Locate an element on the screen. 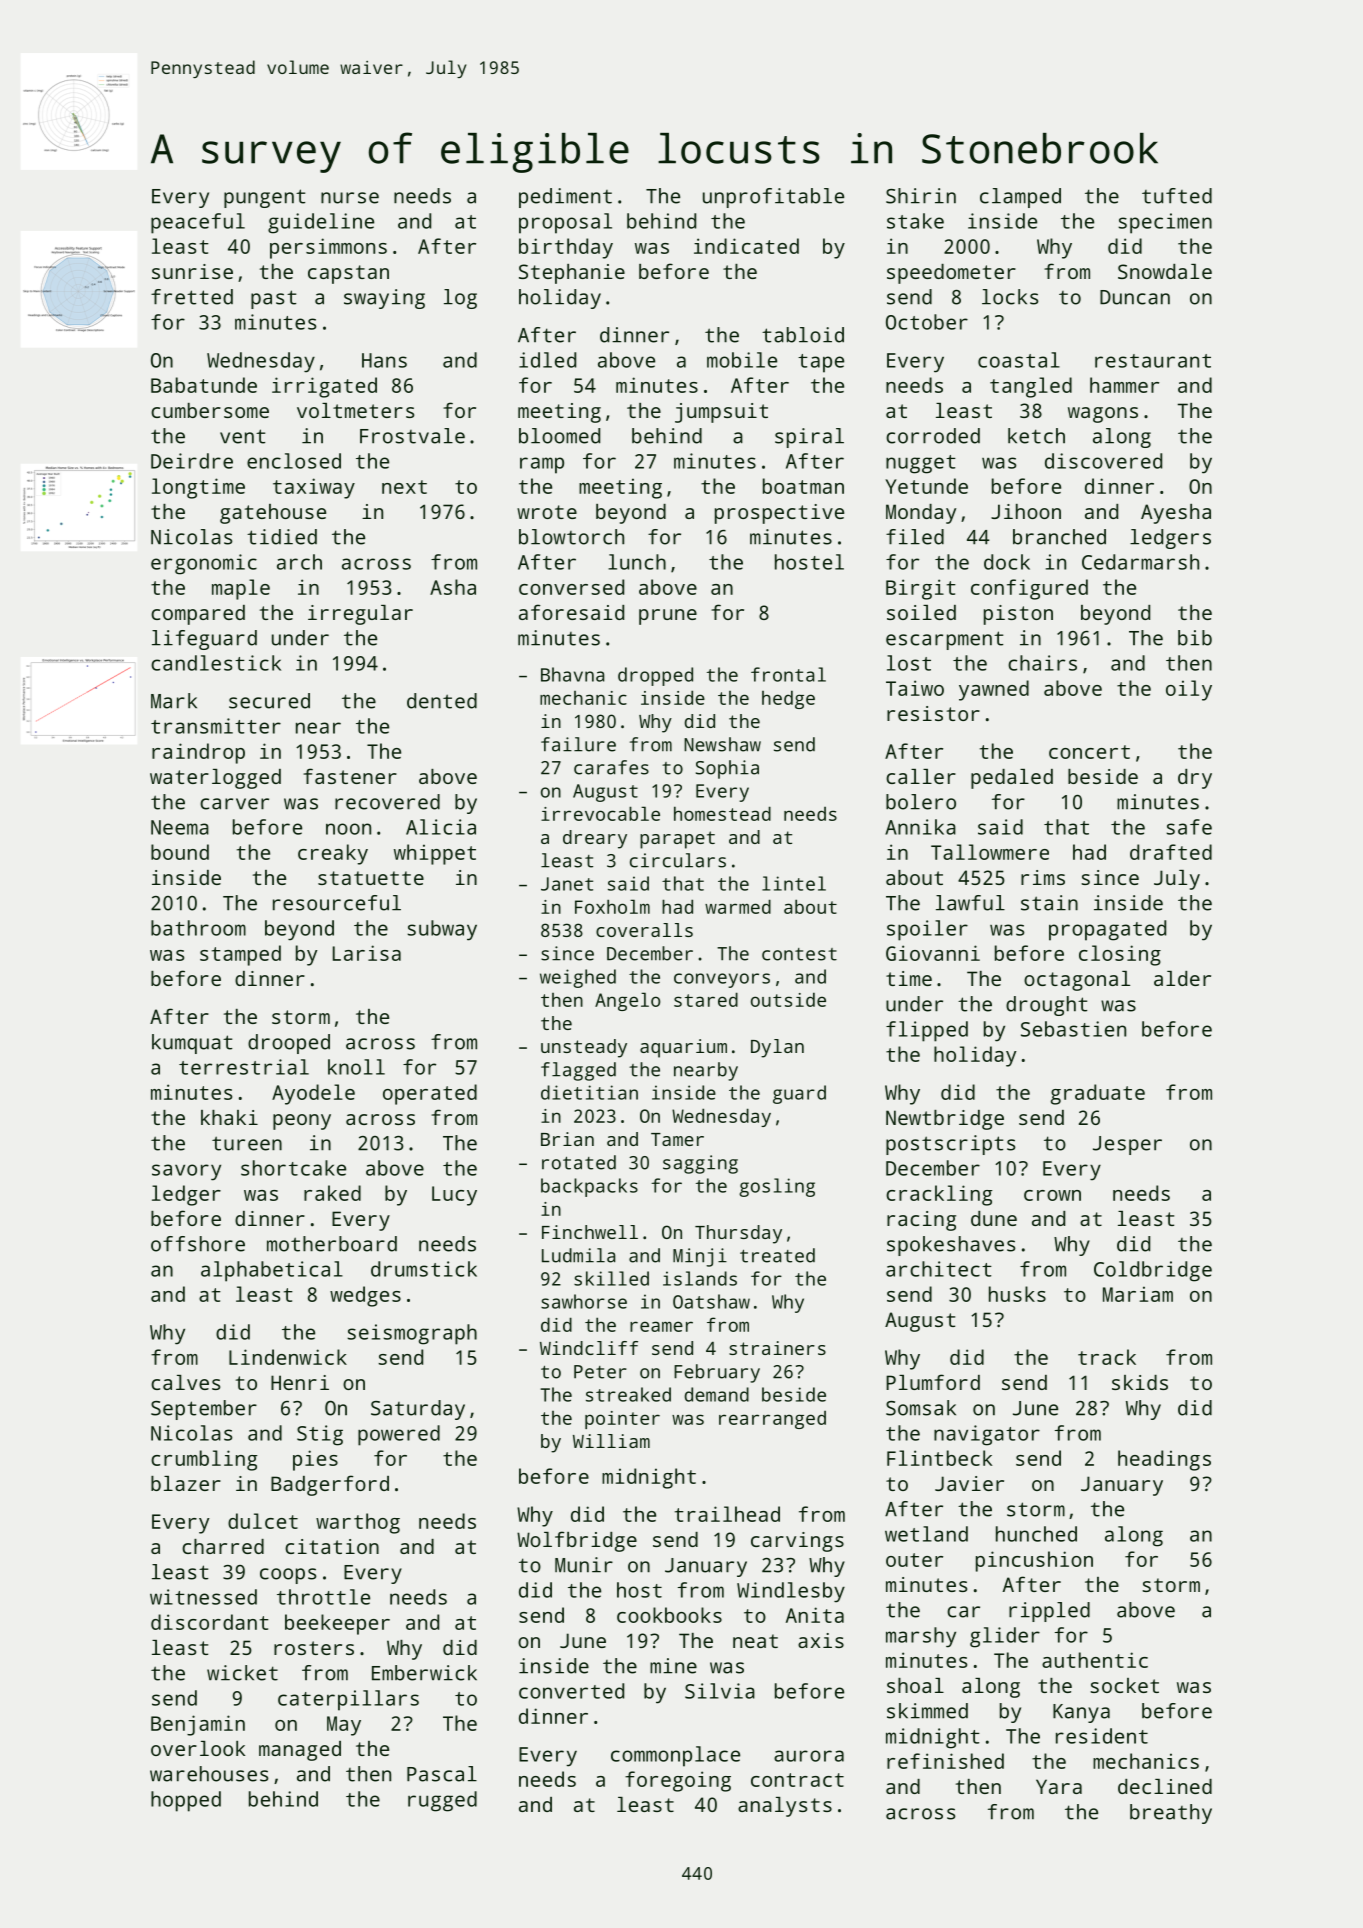 The width and height of the screenshot is (1363, 1928). rugged is located at coordinates (442, 1801).
